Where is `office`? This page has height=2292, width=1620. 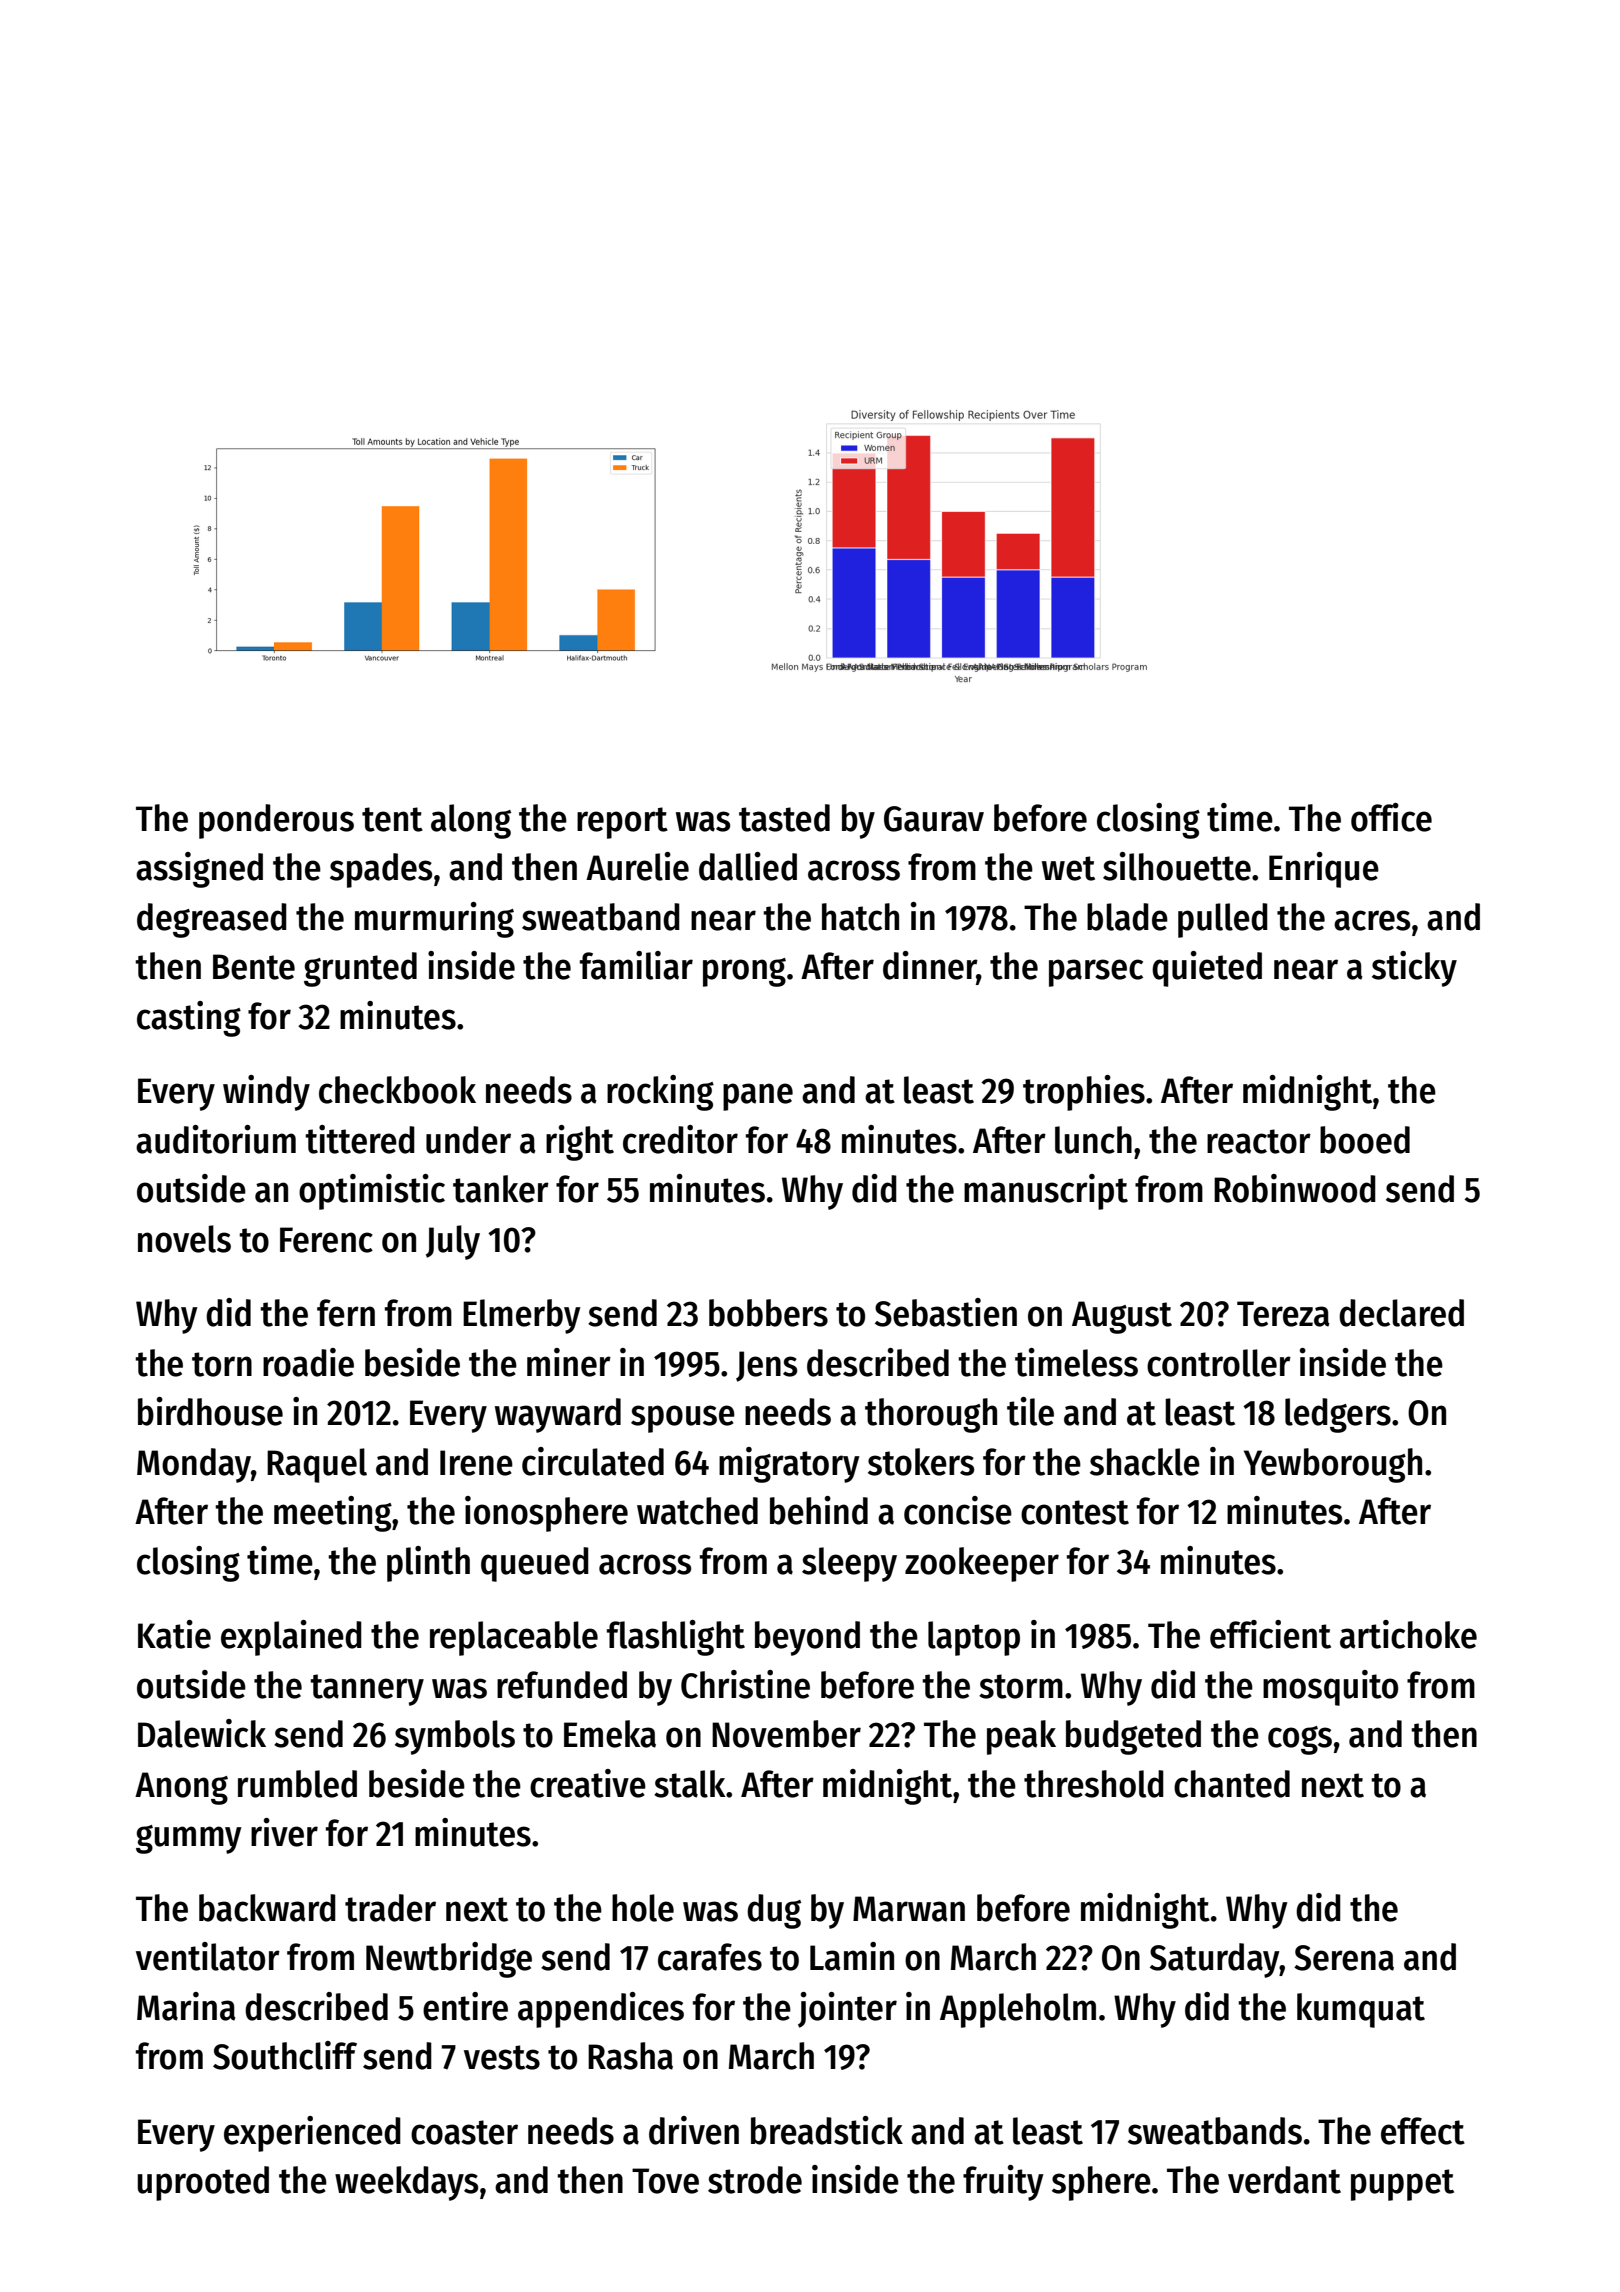
office is located at coordinates (1391, 817).
